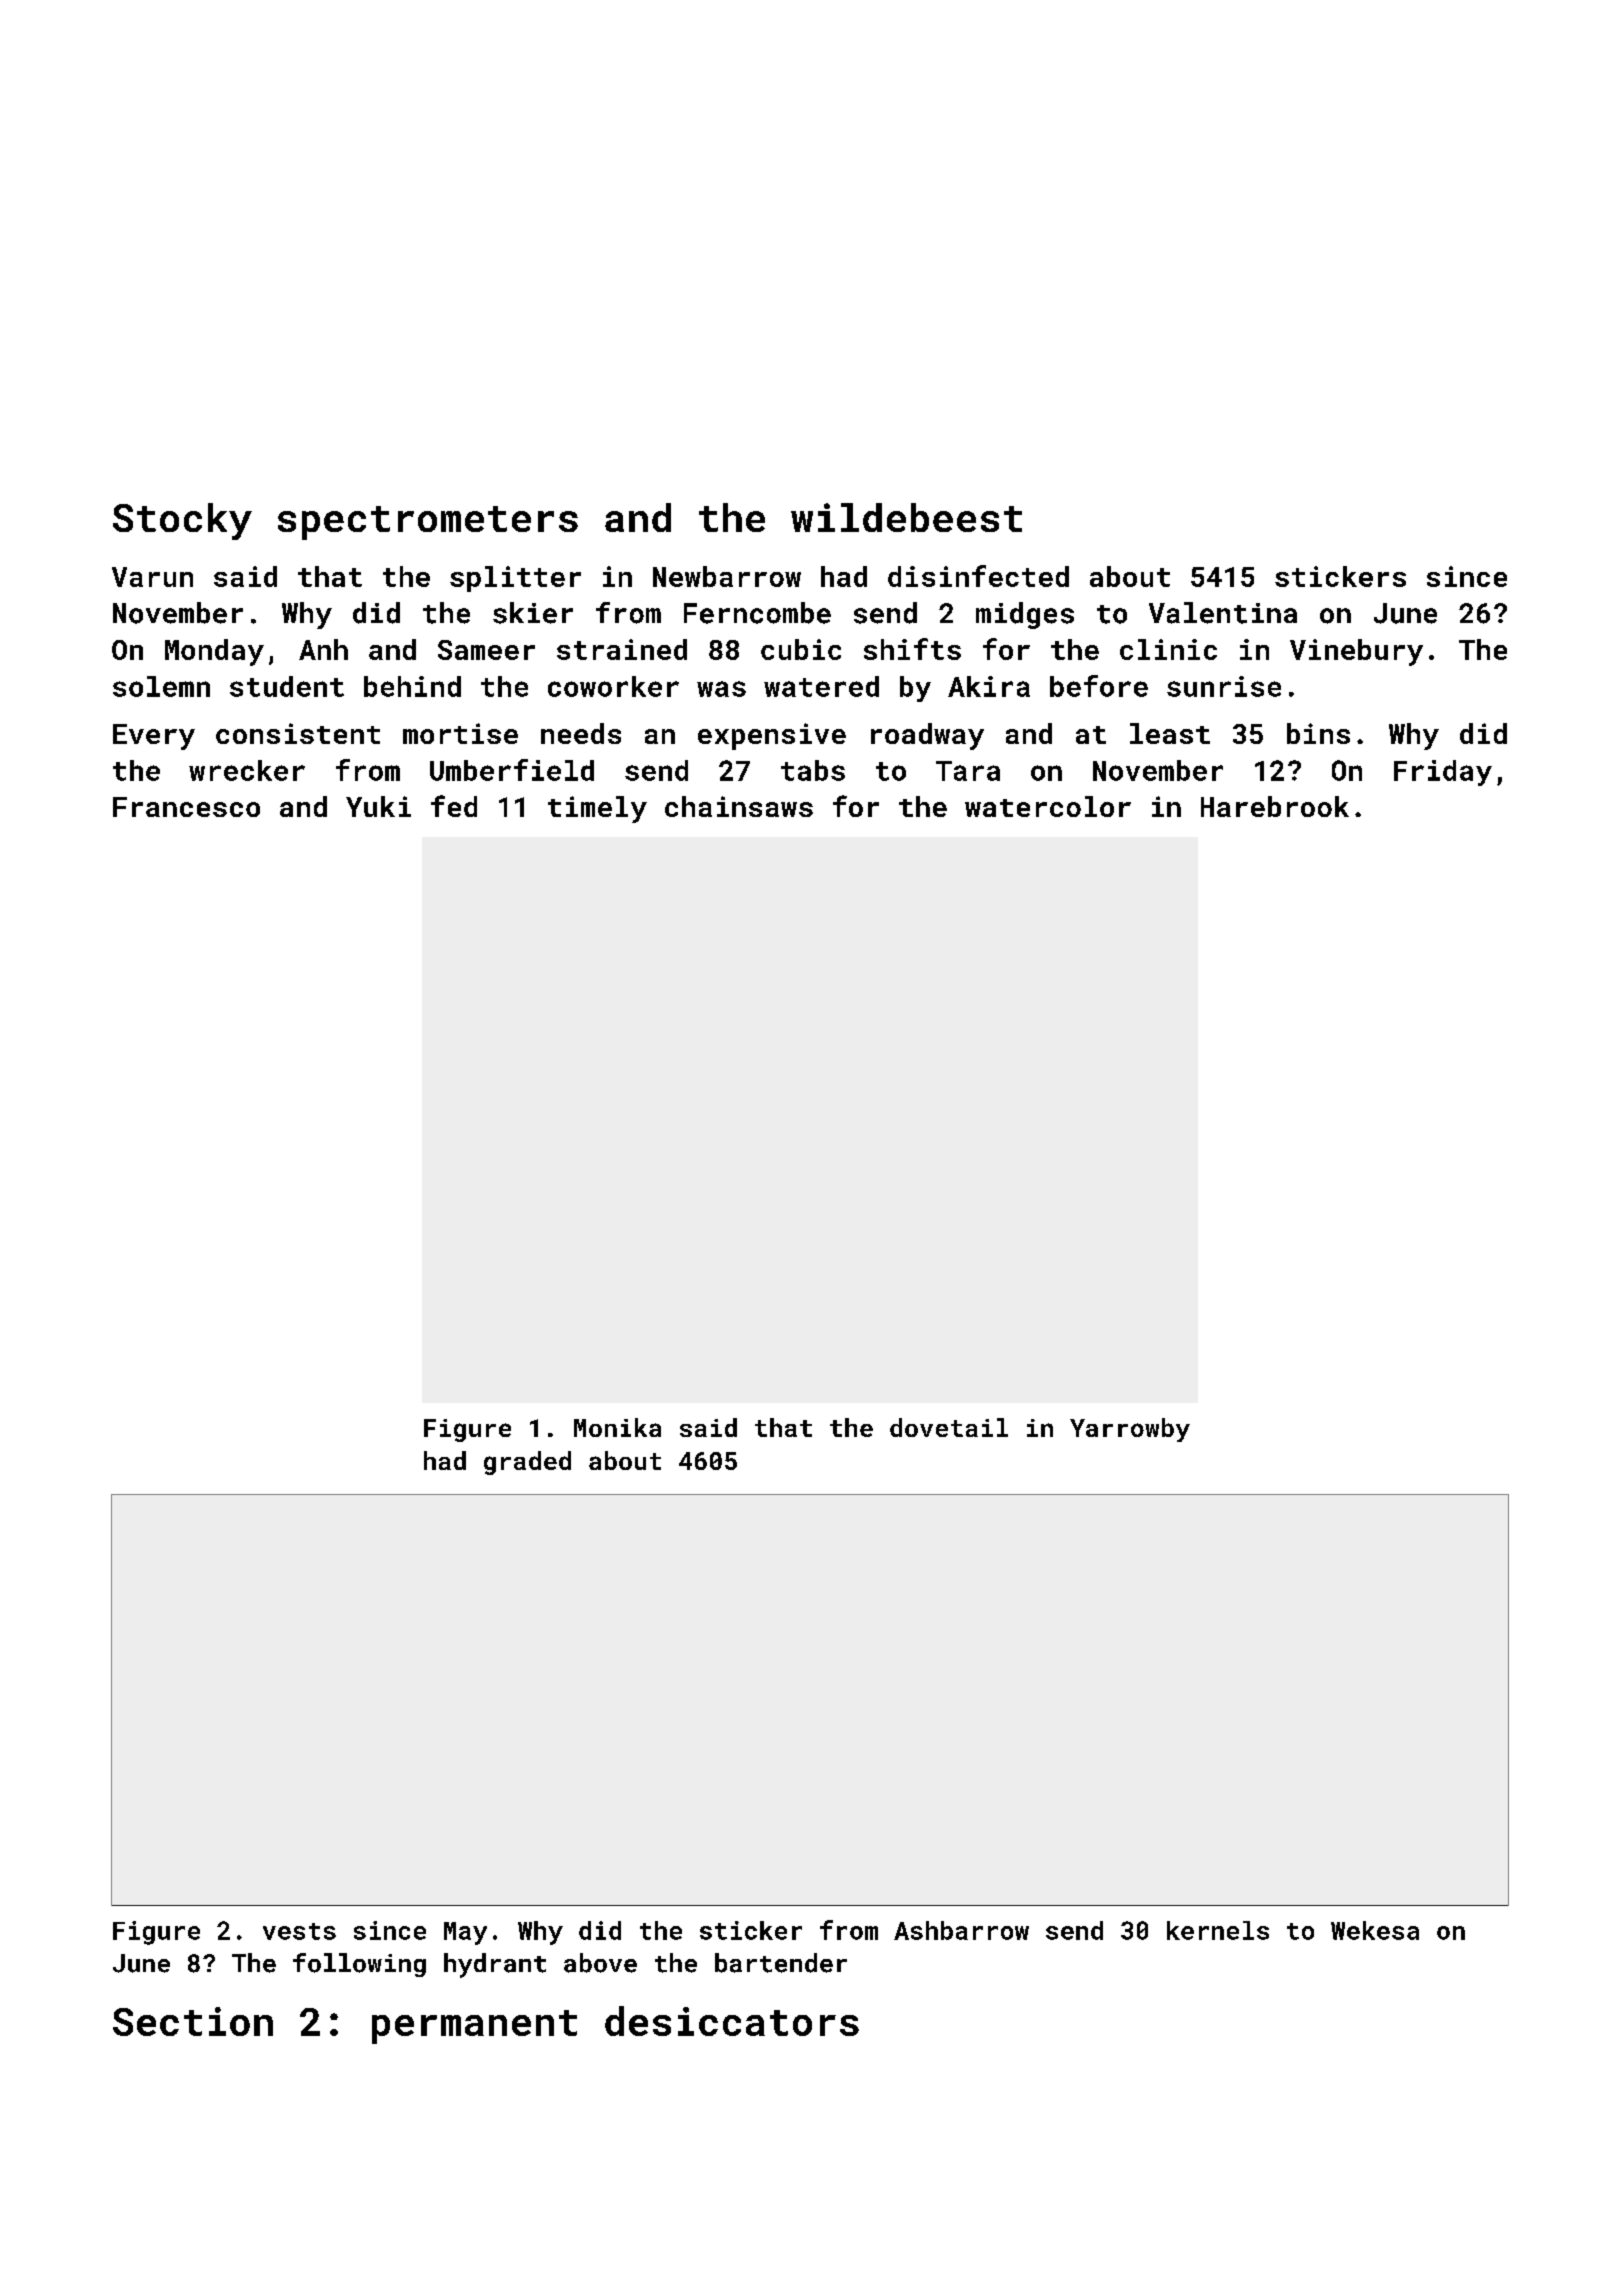  Describe the element at coordinates (428, 523) in the screenshot. I see `spectrometers` at that location.
